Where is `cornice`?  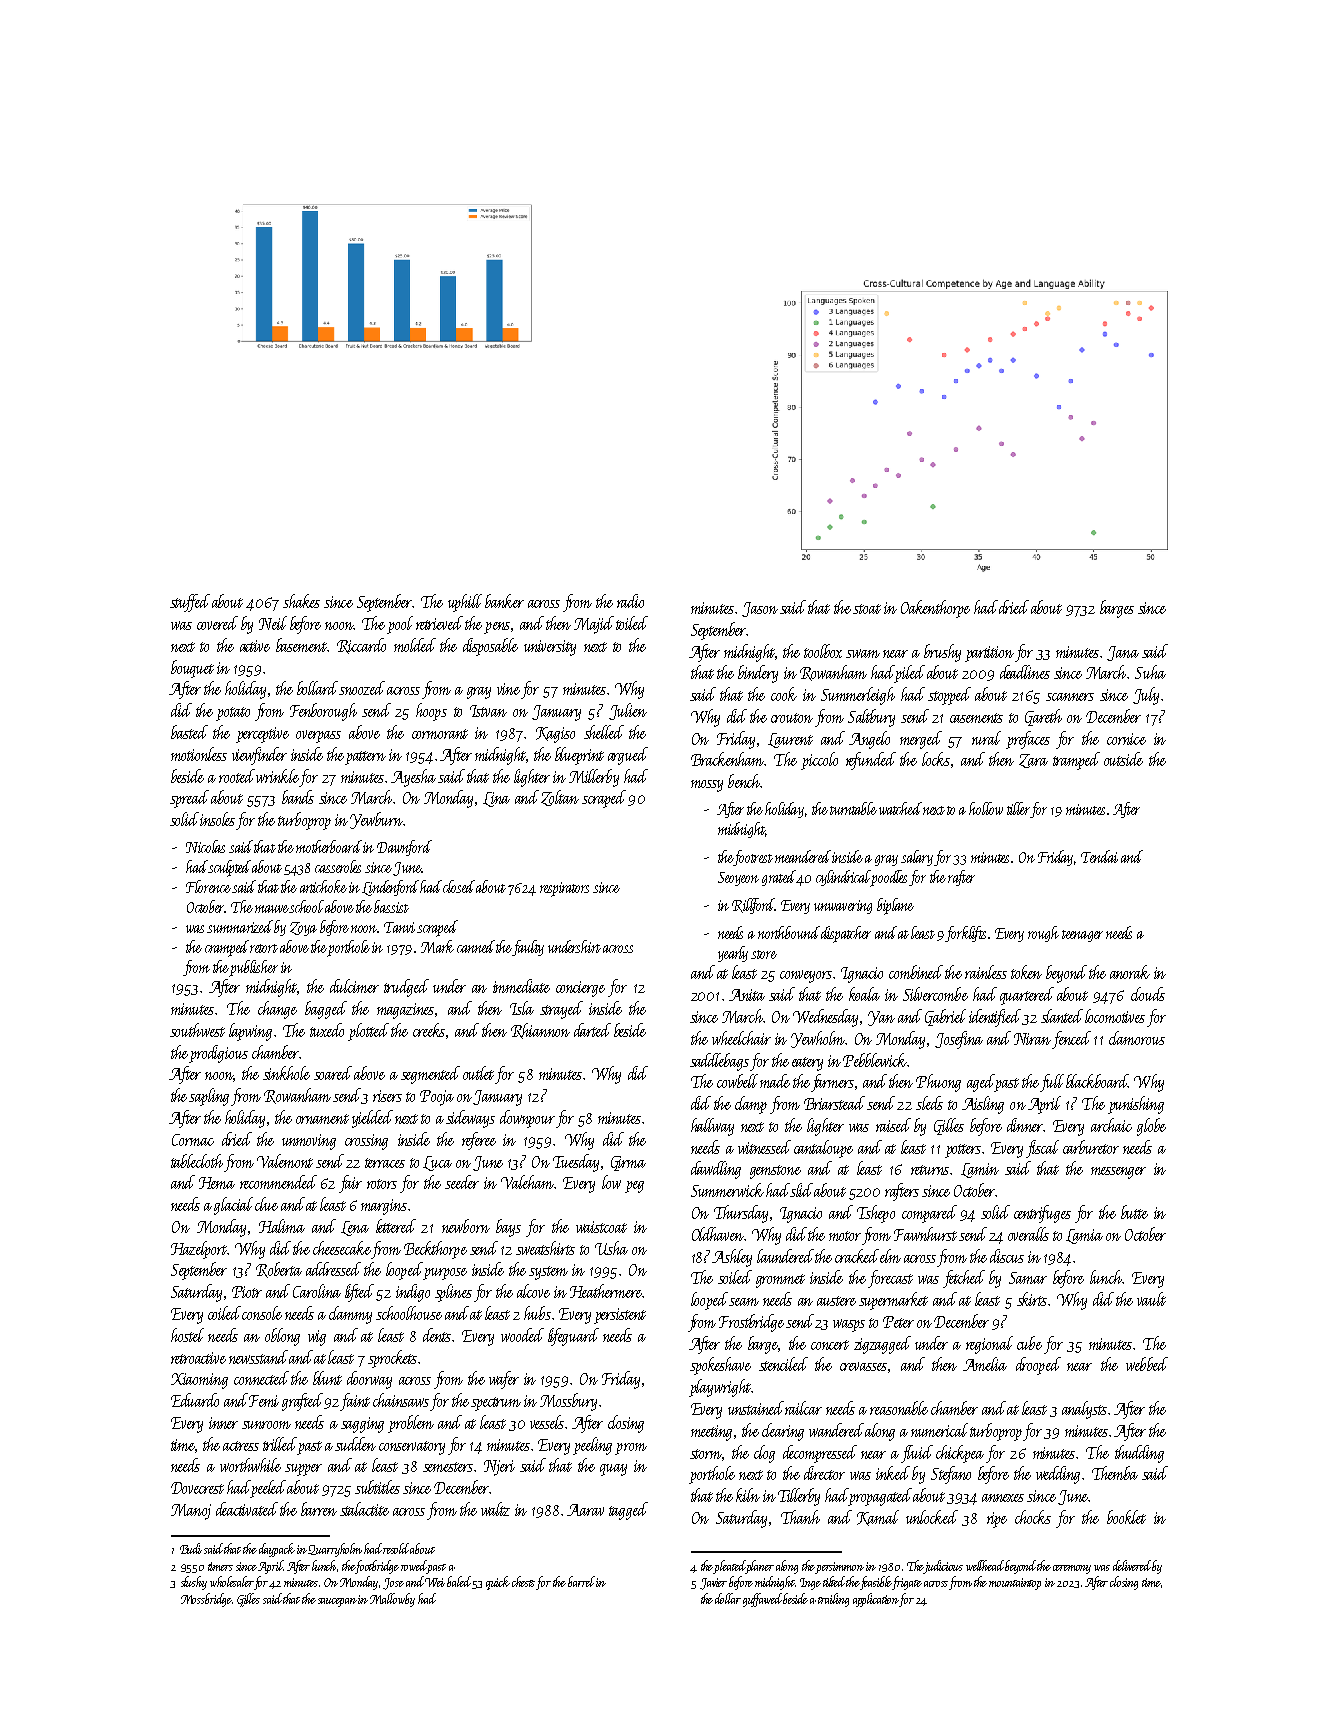 cornice is located at coordinates (1126, 739).
